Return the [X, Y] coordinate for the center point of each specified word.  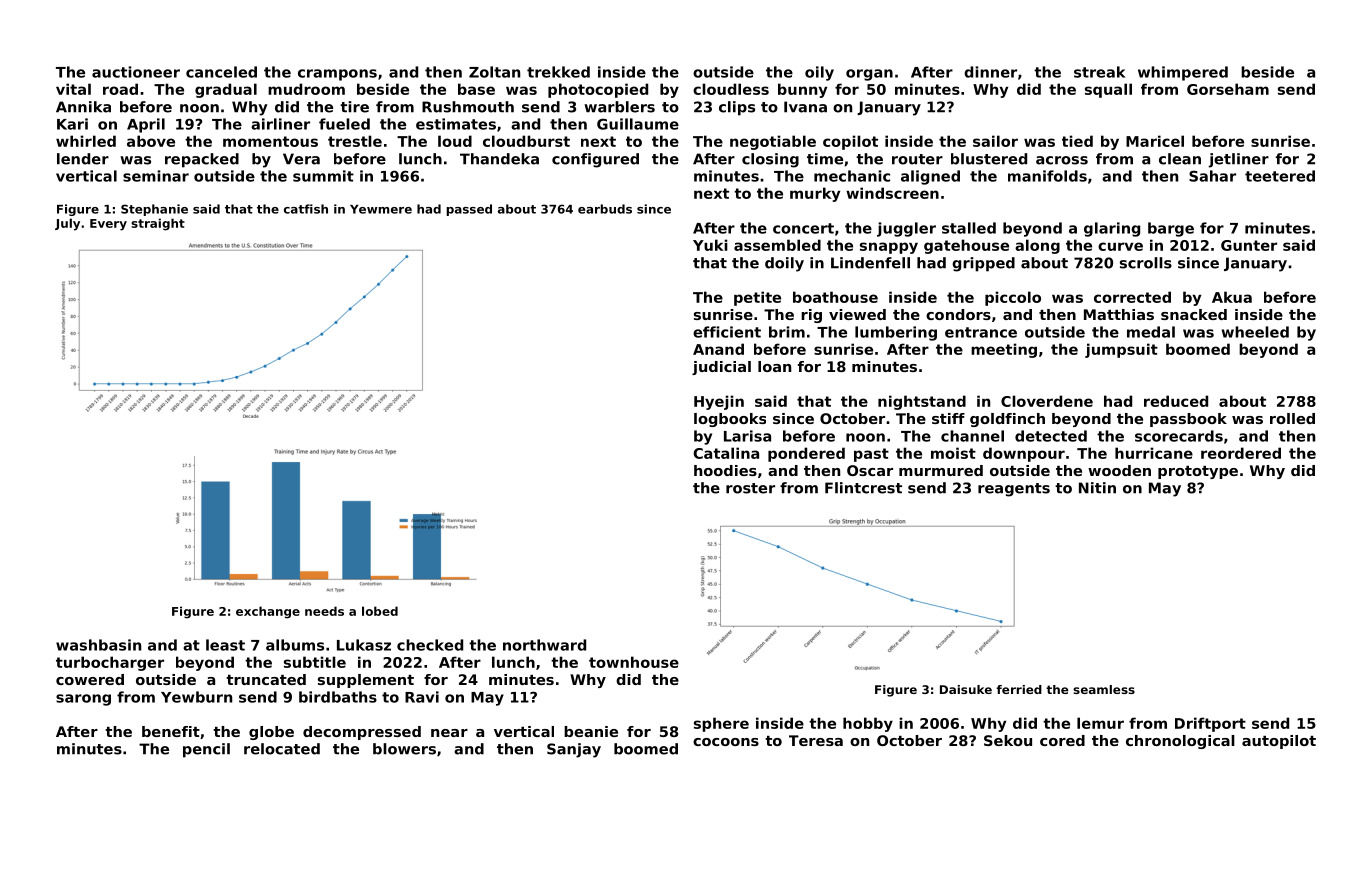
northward [544, 645]
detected [1051, 436]
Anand [718, 349]
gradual [226, 90]
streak [1099, 72]
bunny [802, 90]
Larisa [747, 436]
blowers [404, 749]
